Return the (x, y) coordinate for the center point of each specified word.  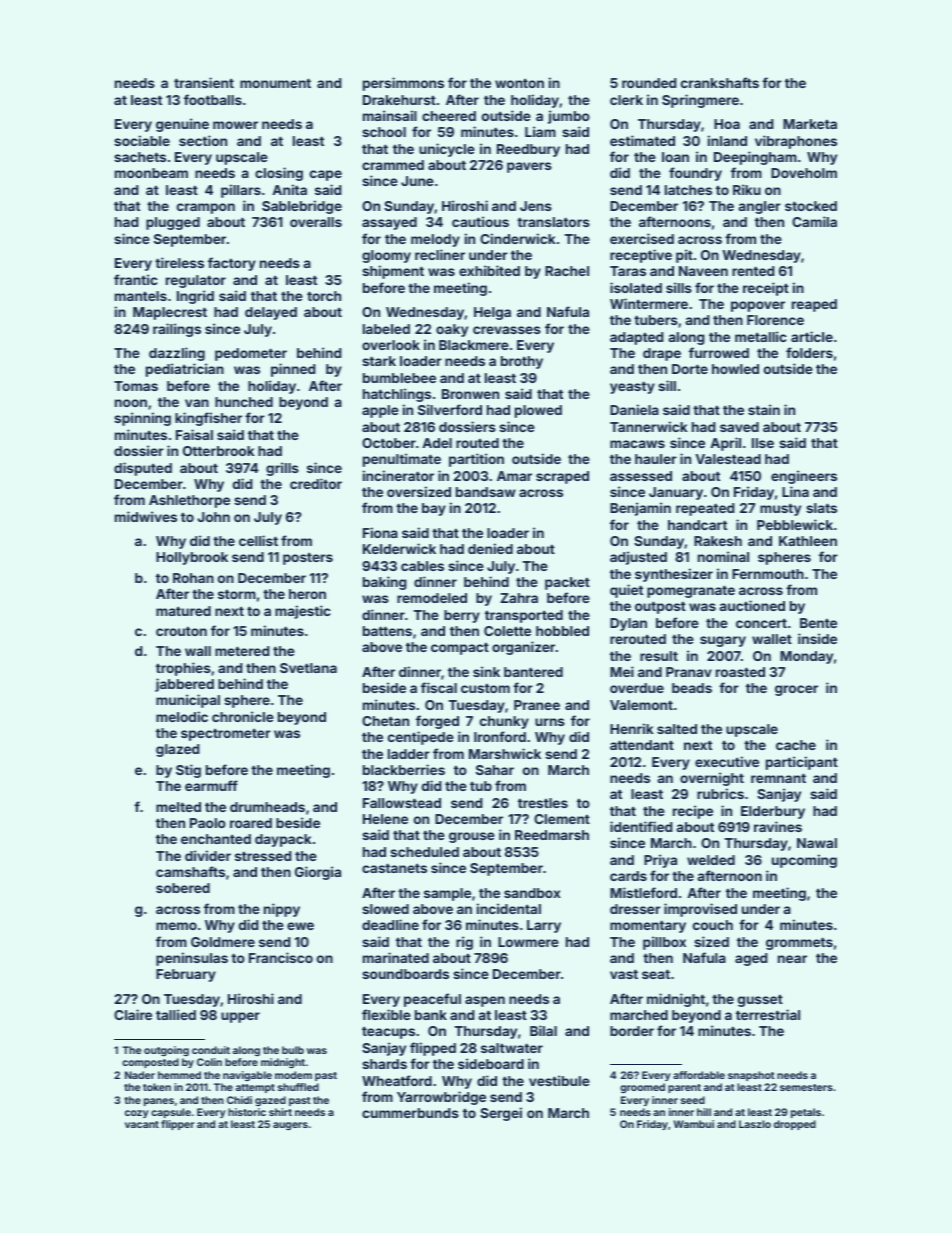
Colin (209, 1062)
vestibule (559, 1080)
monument (275, 83)
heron (307, 594)
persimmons (403, 84)
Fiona (380, 532)
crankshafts (720, 82)
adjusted (638, 558)
